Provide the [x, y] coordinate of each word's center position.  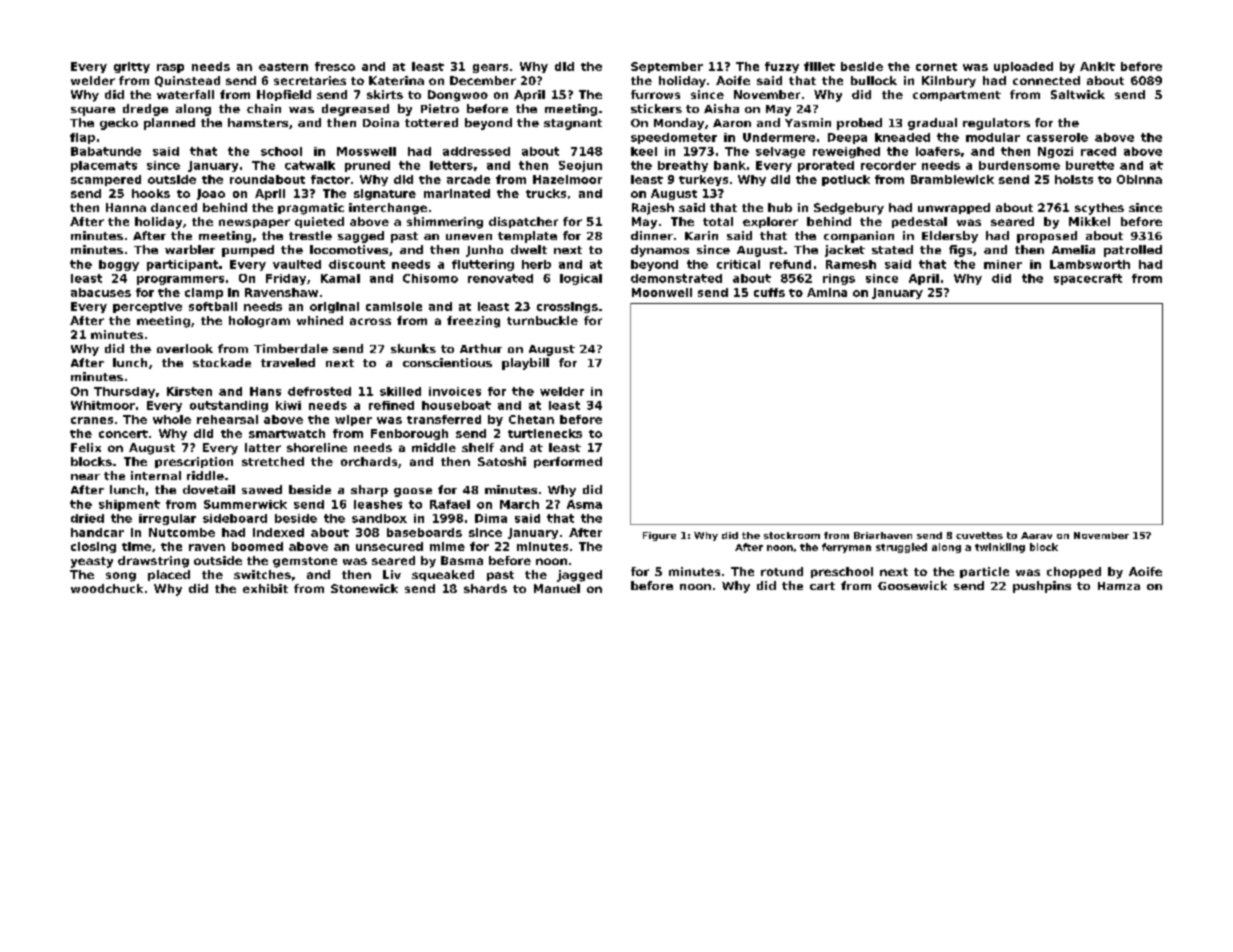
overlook [185, 348]
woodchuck [107, 588]
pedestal [919, 222]
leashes [378, 504]
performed [568, 462]
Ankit [1097, 66]
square [93, 111]
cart [822, 586]
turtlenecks [545, 433]
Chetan [531, 419]
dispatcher [523, 222]
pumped [248, 251]
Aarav [1036, 535]
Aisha [721, 108]
